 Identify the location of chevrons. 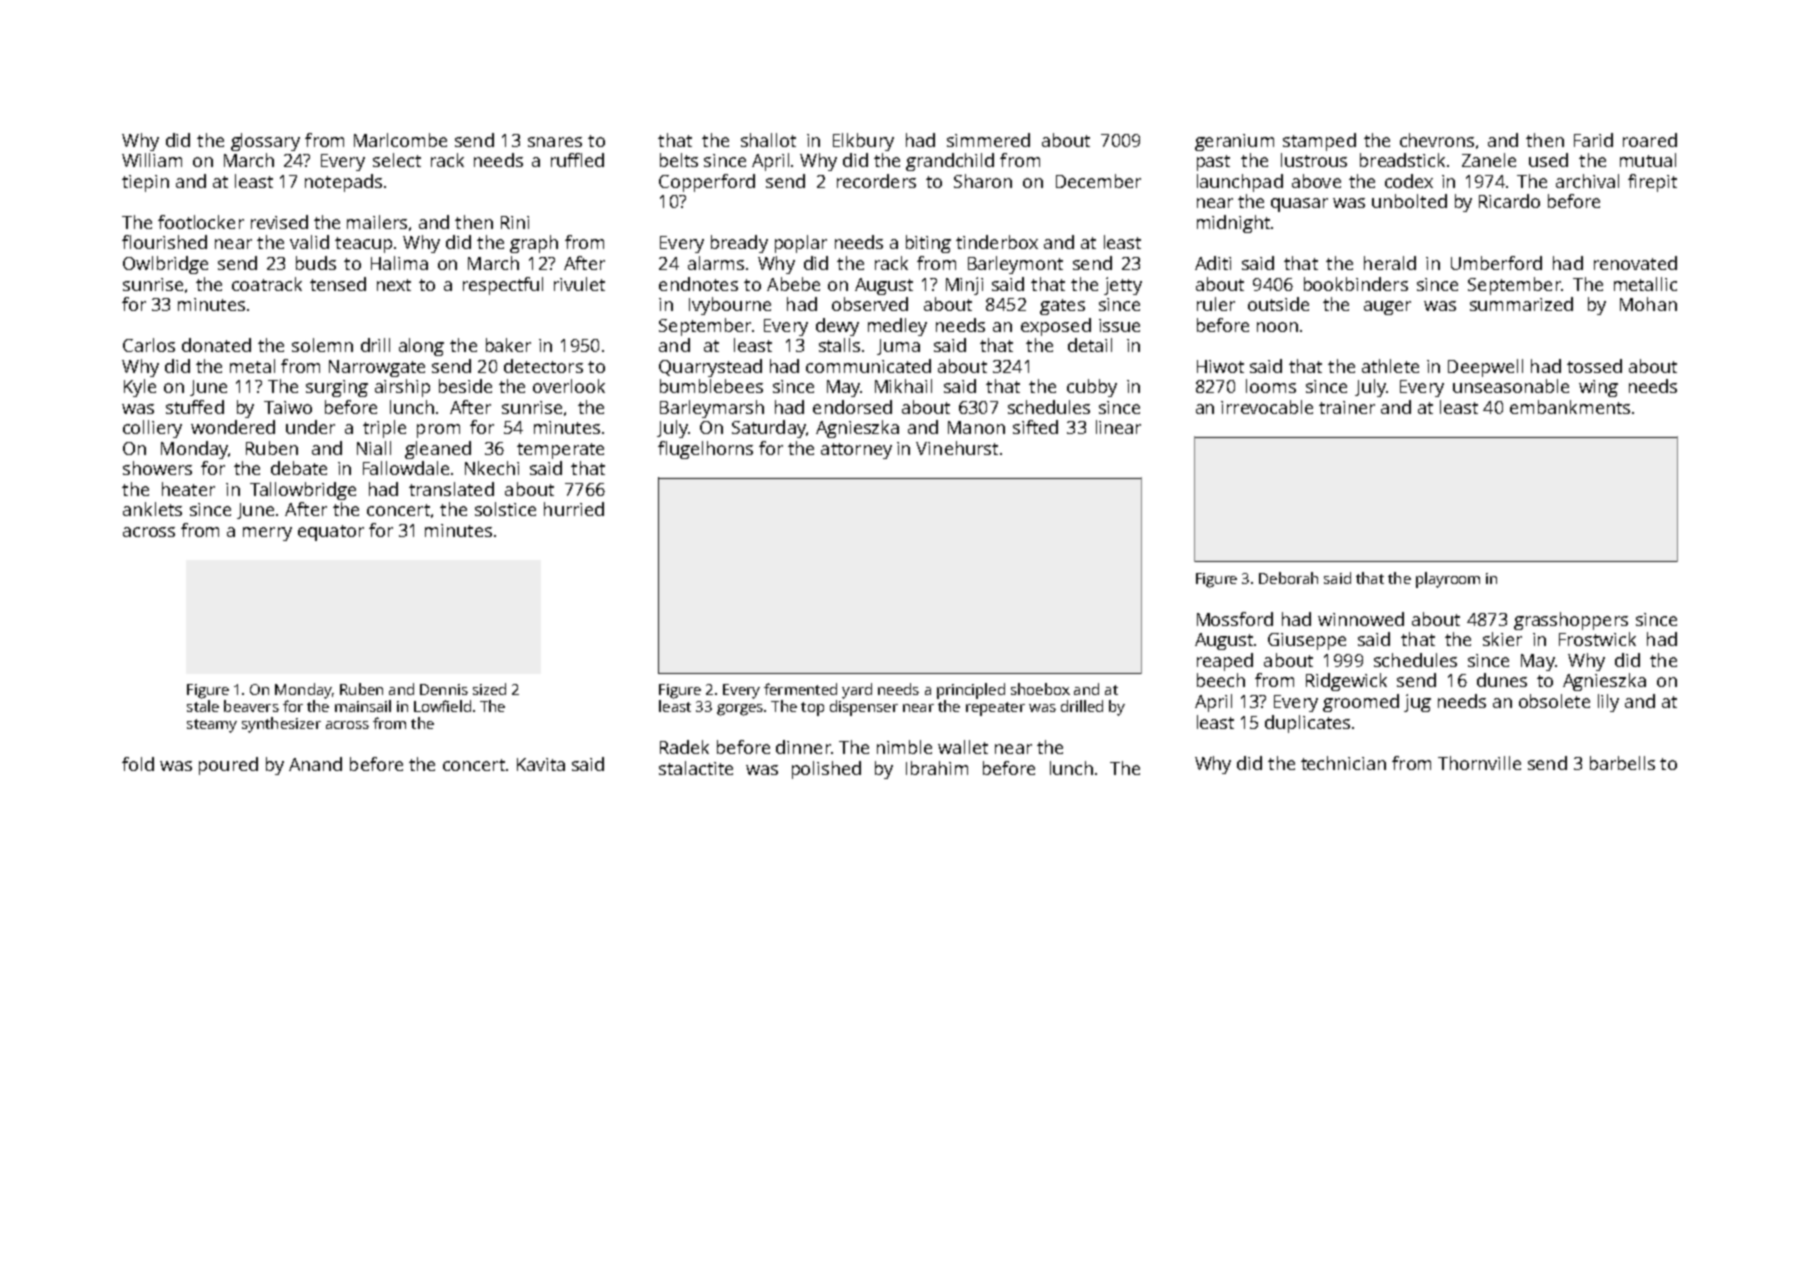
(1437, 140).
